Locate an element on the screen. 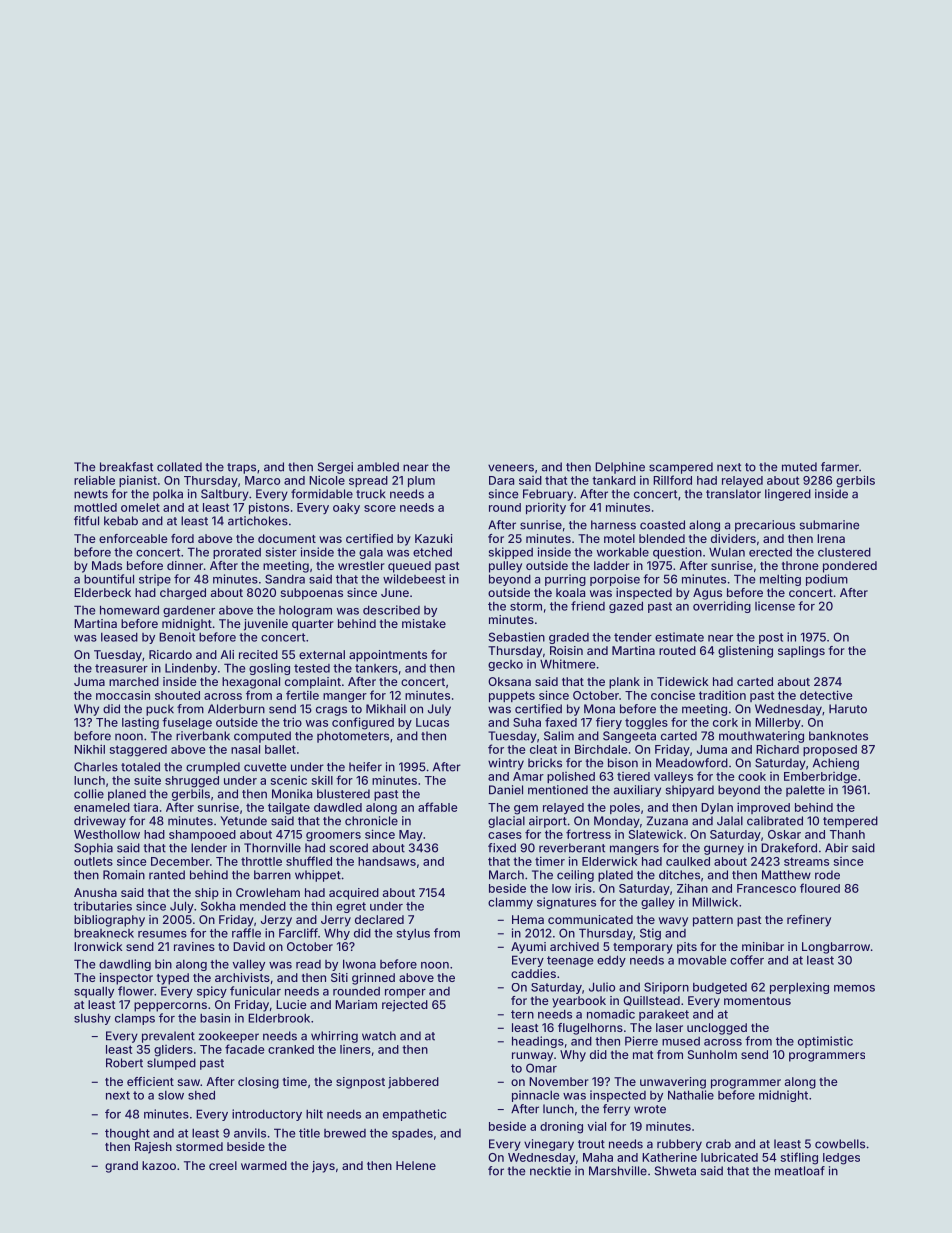  erected is located at coordinates (770, 552).
